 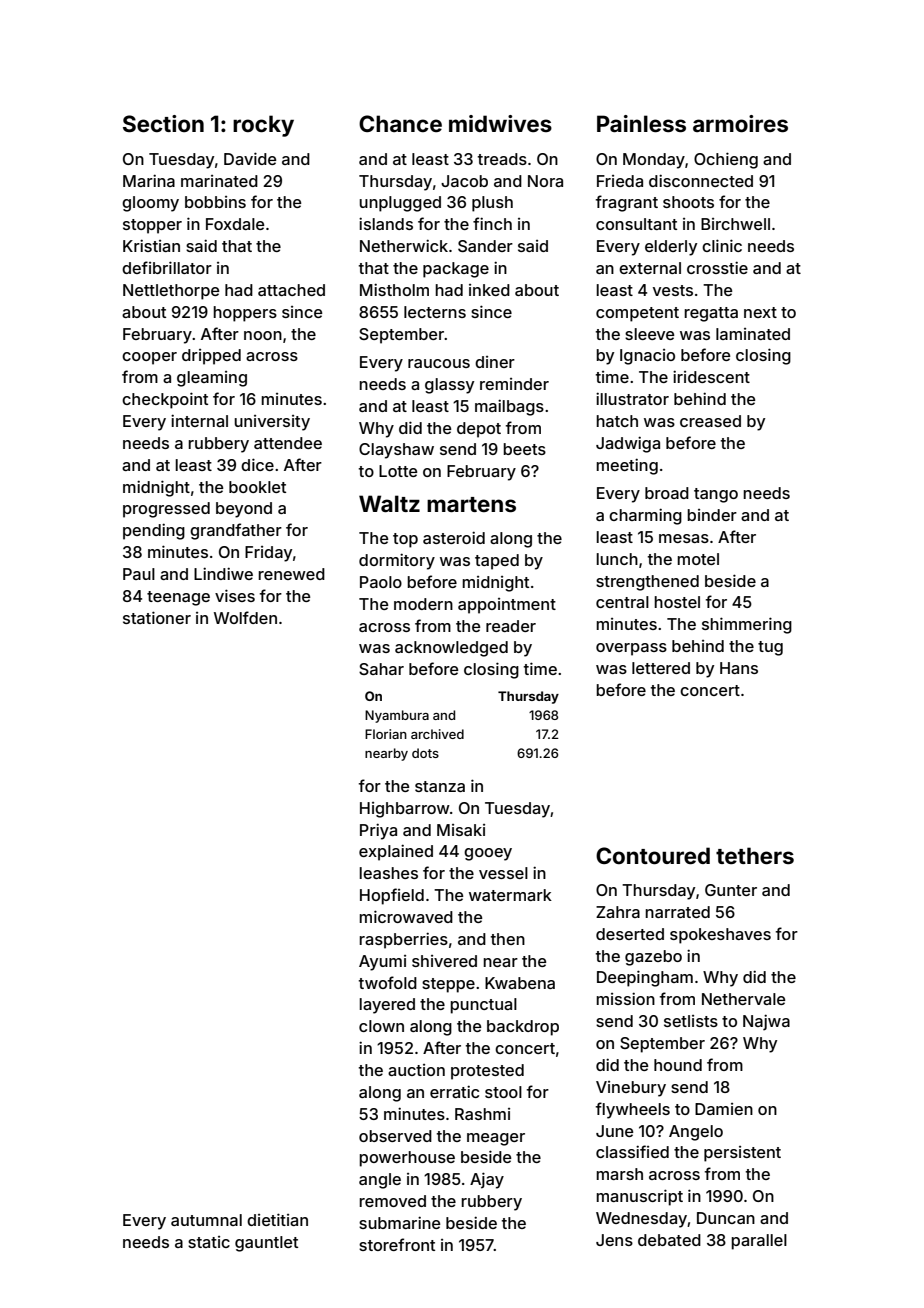 I want to click on armoires, so click(x=740, y=123).
